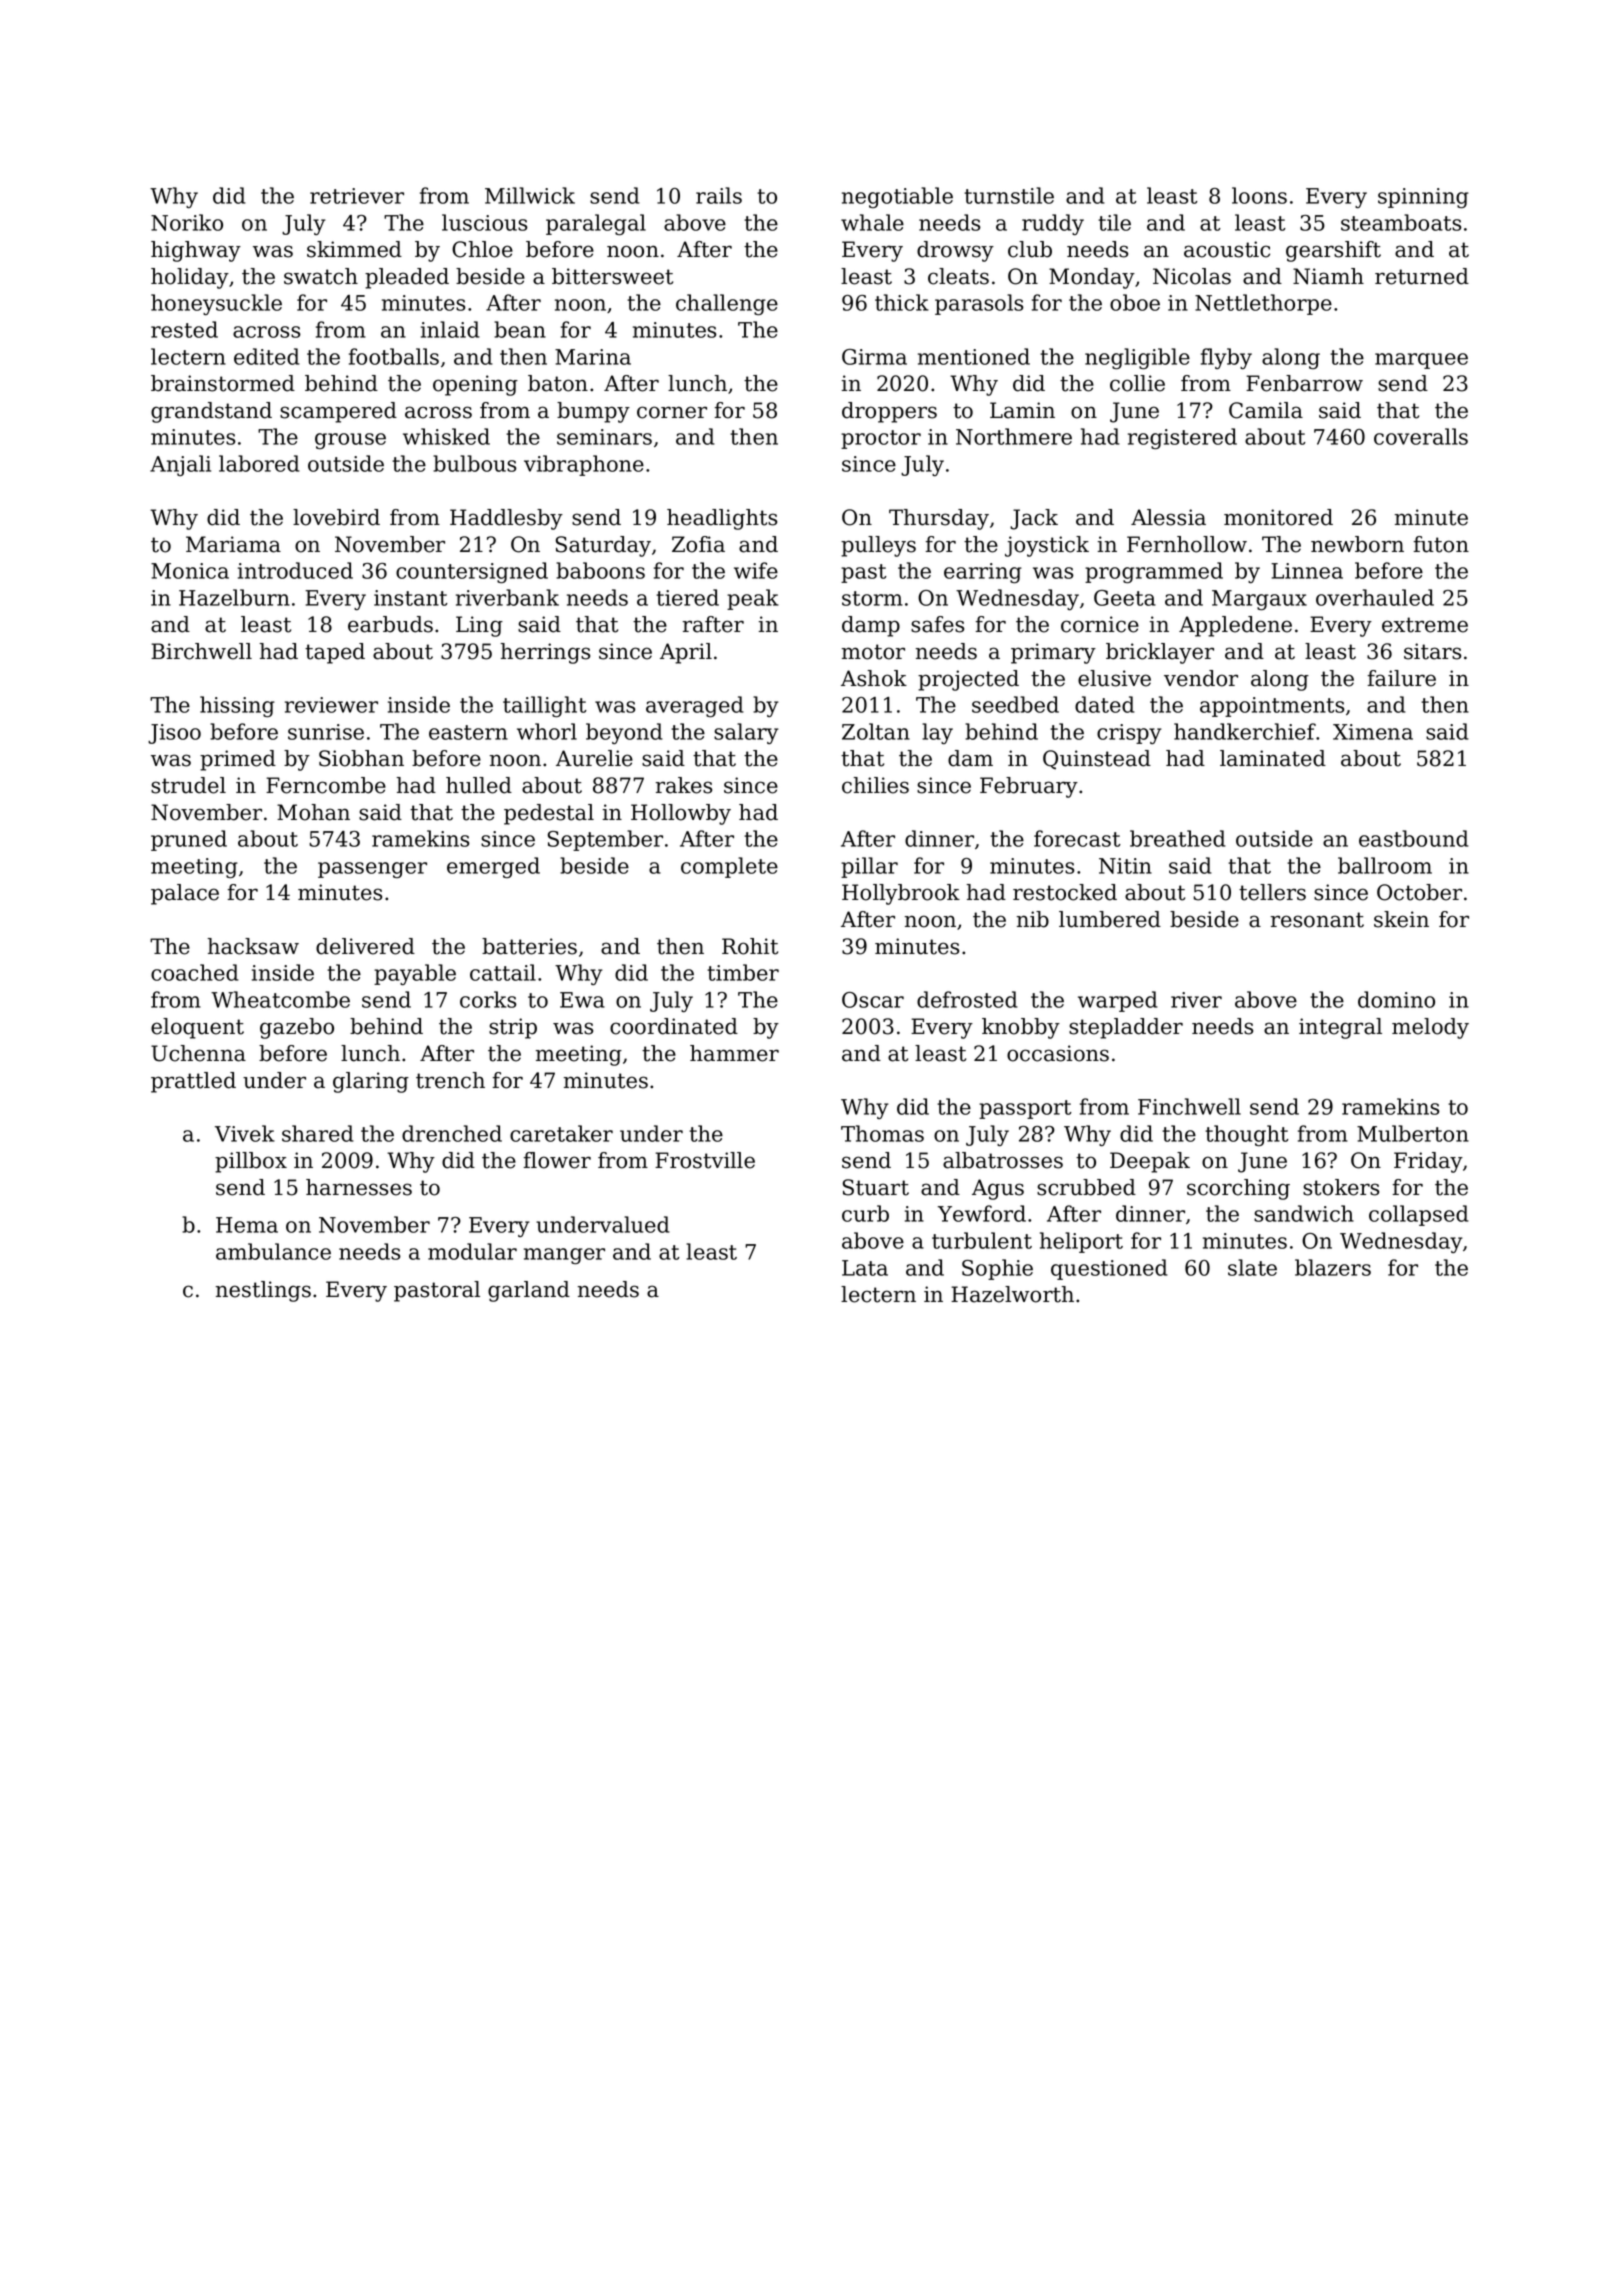 This screenshot has width=1620, height=2292. I want to click on restocked, so click(1065, 892).
